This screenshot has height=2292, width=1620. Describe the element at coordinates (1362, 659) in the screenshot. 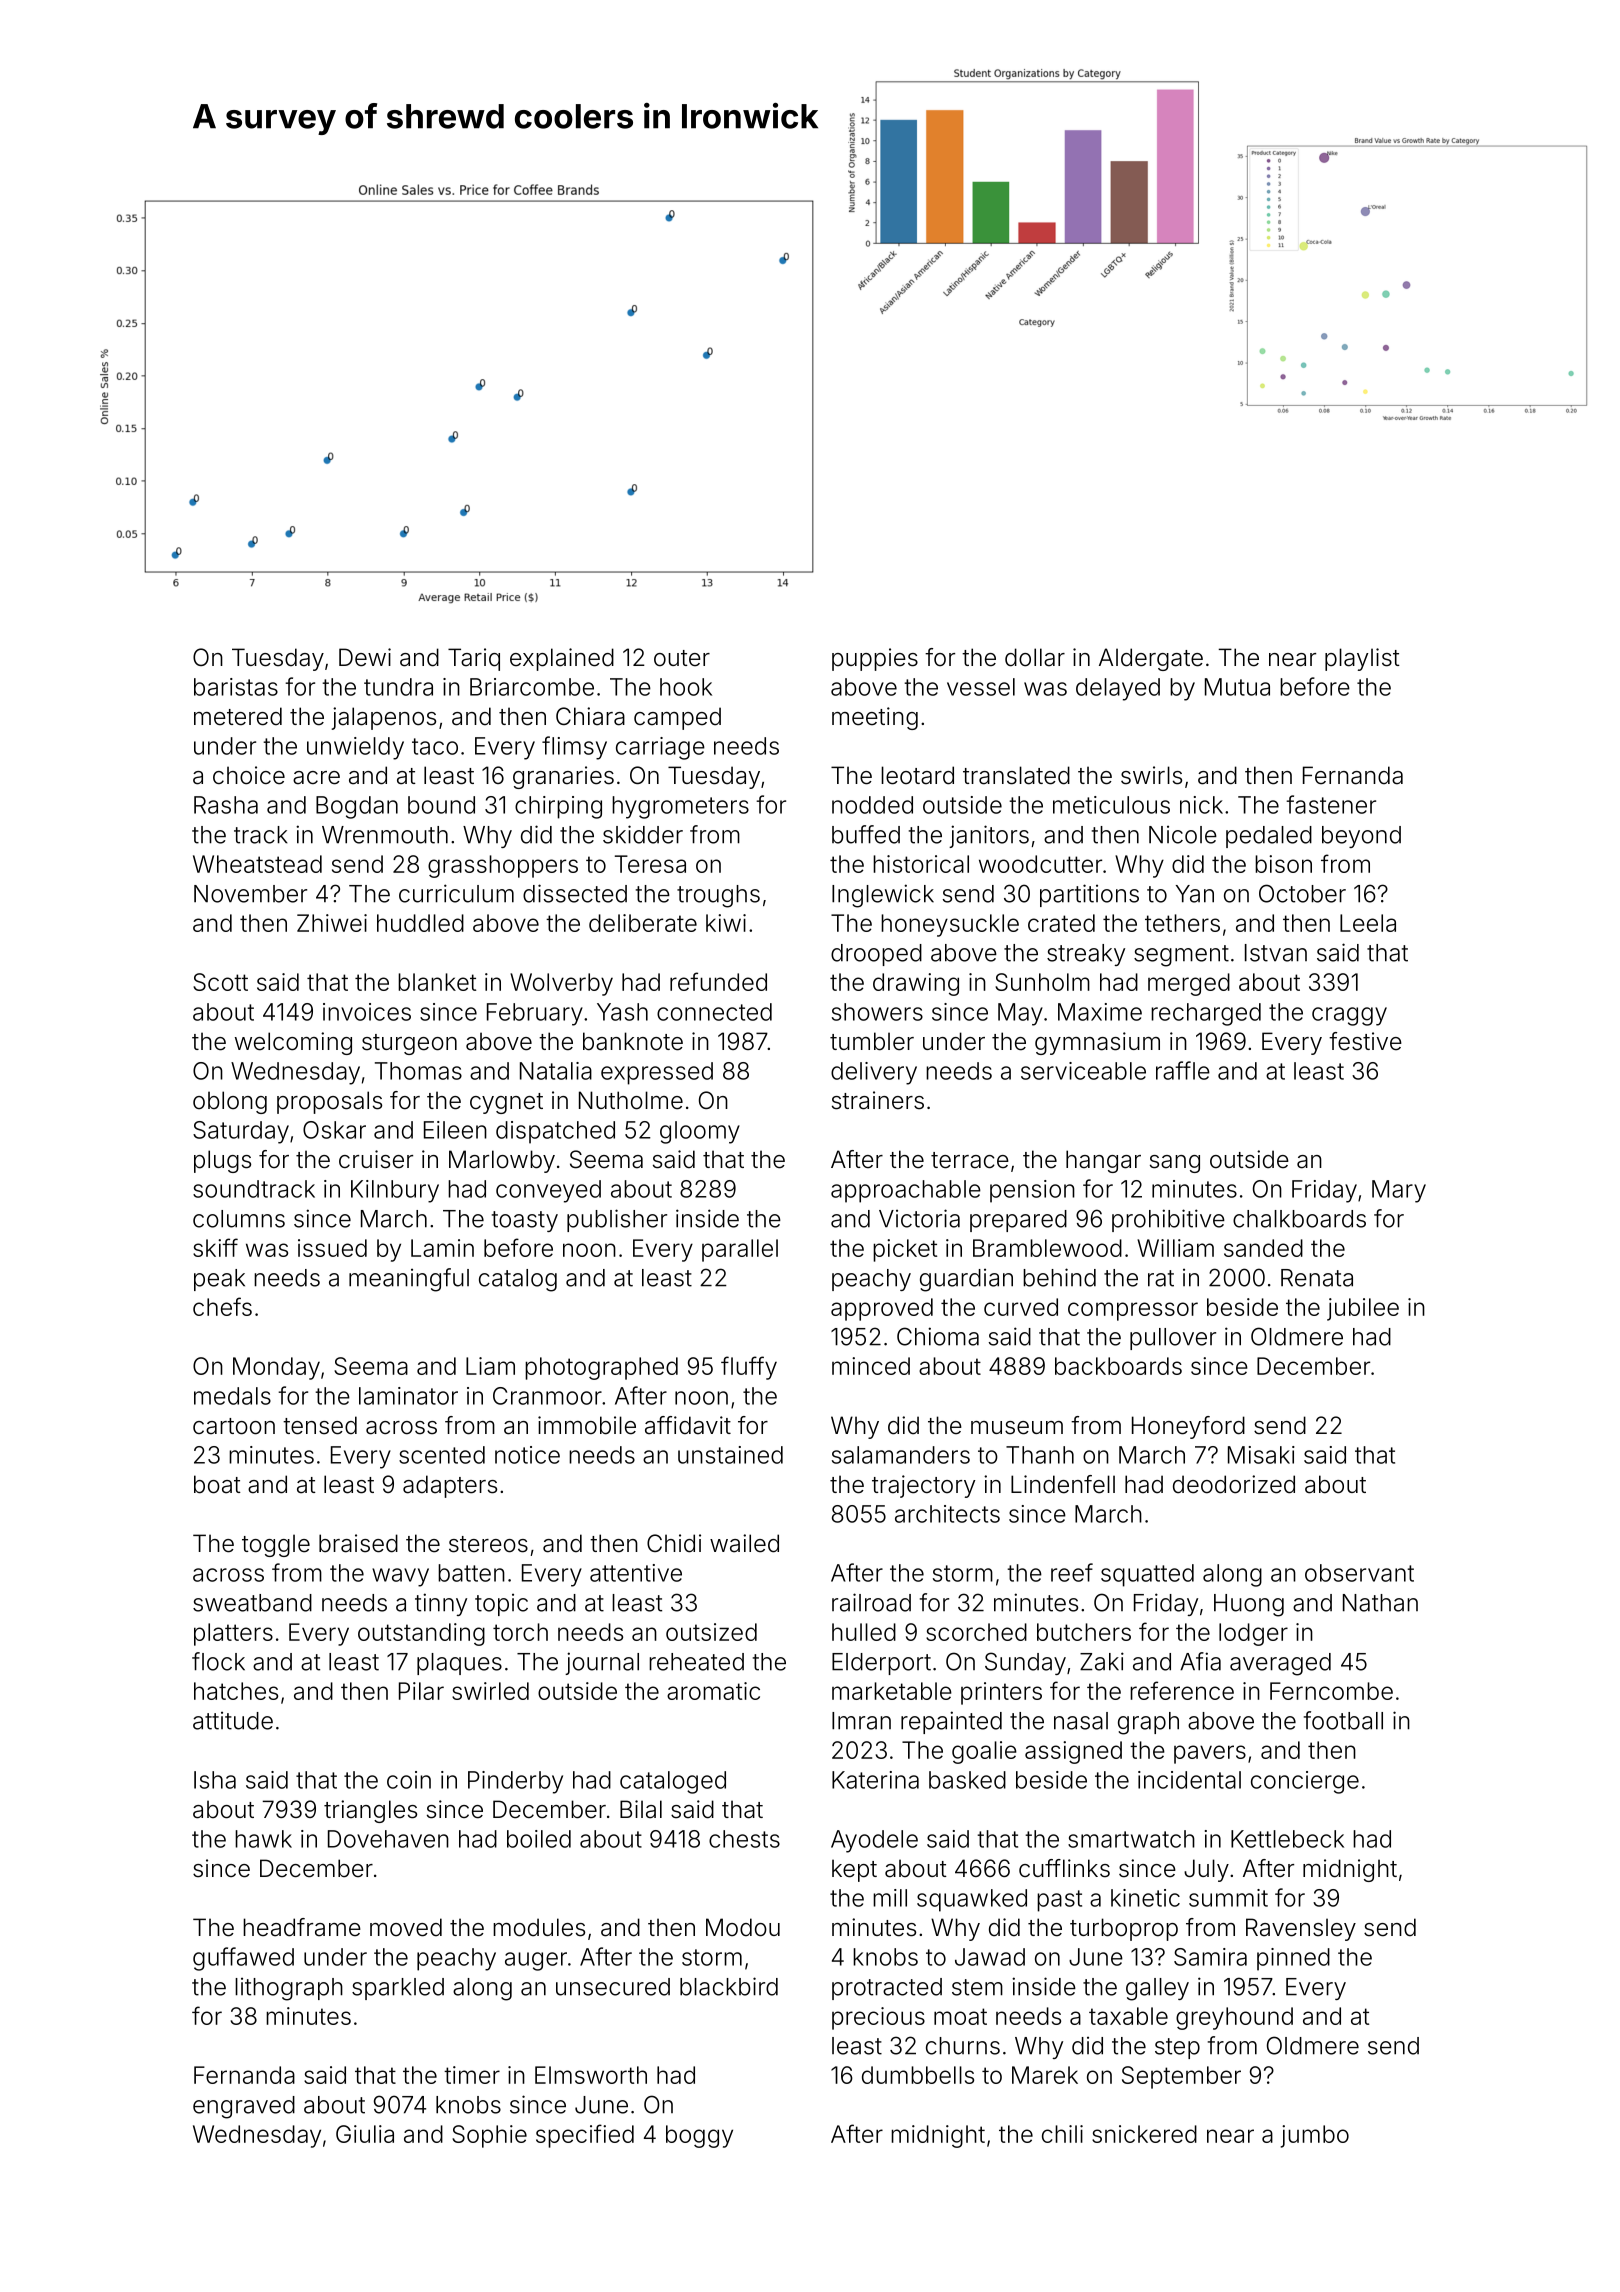

I see `playlist` at that location.
